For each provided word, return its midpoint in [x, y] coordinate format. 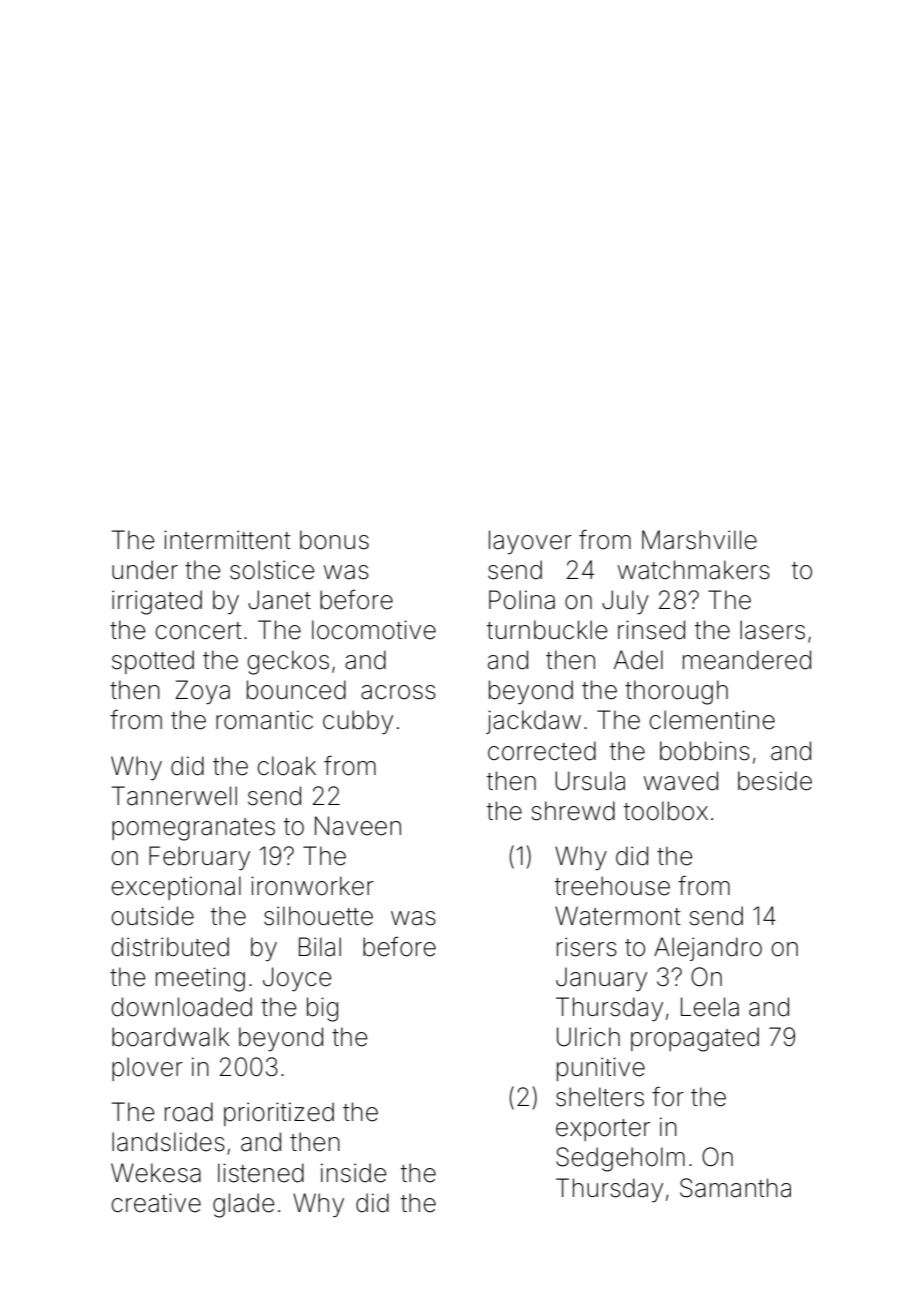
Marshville [699, 540]
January [601, 979]
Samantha [735, 1188]
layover [530, 542]
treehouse [612, 886]
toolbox [666, 811]
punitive [601, 1069]
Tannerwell [174, 796]
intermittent [227, 540]
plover [147, 1069]
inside [354, 1173]
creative [156, 1203]
